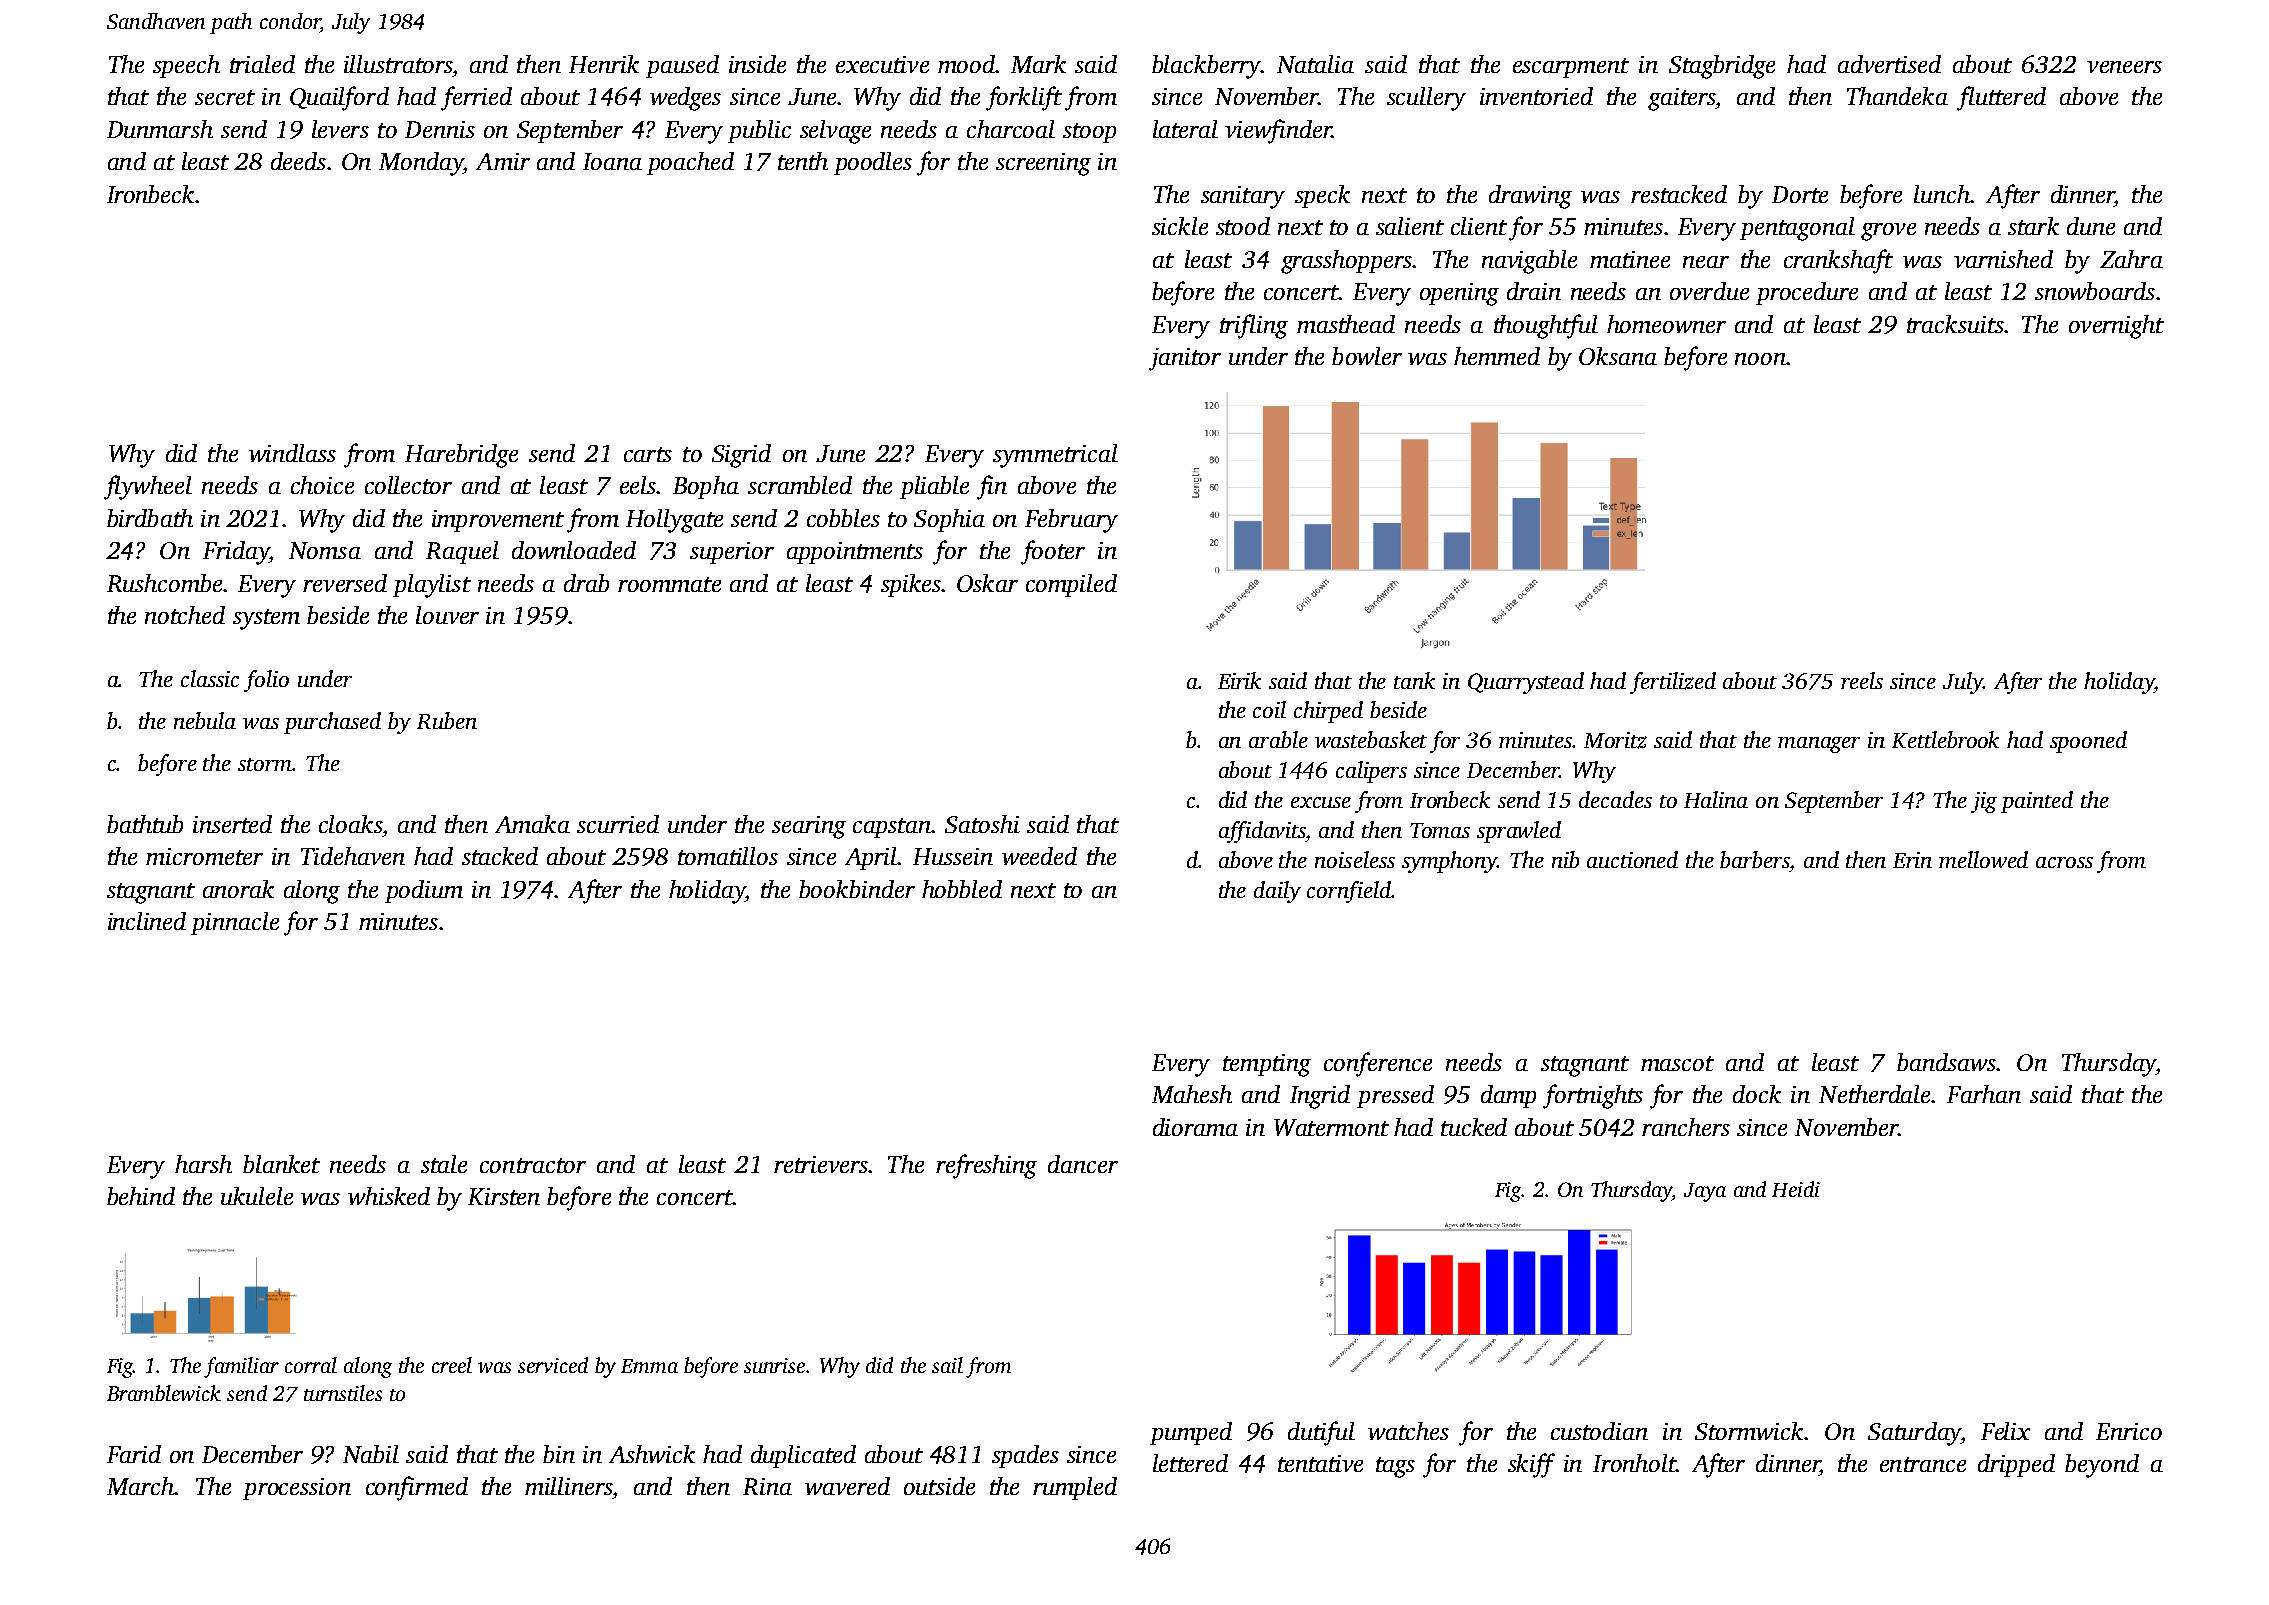 Image resolution: width=2269 pixels, height=1605 pixels. What do you see at coordinates (186, 66) in the screenshot?
I see `speech` at bounding box center [186, 66].
